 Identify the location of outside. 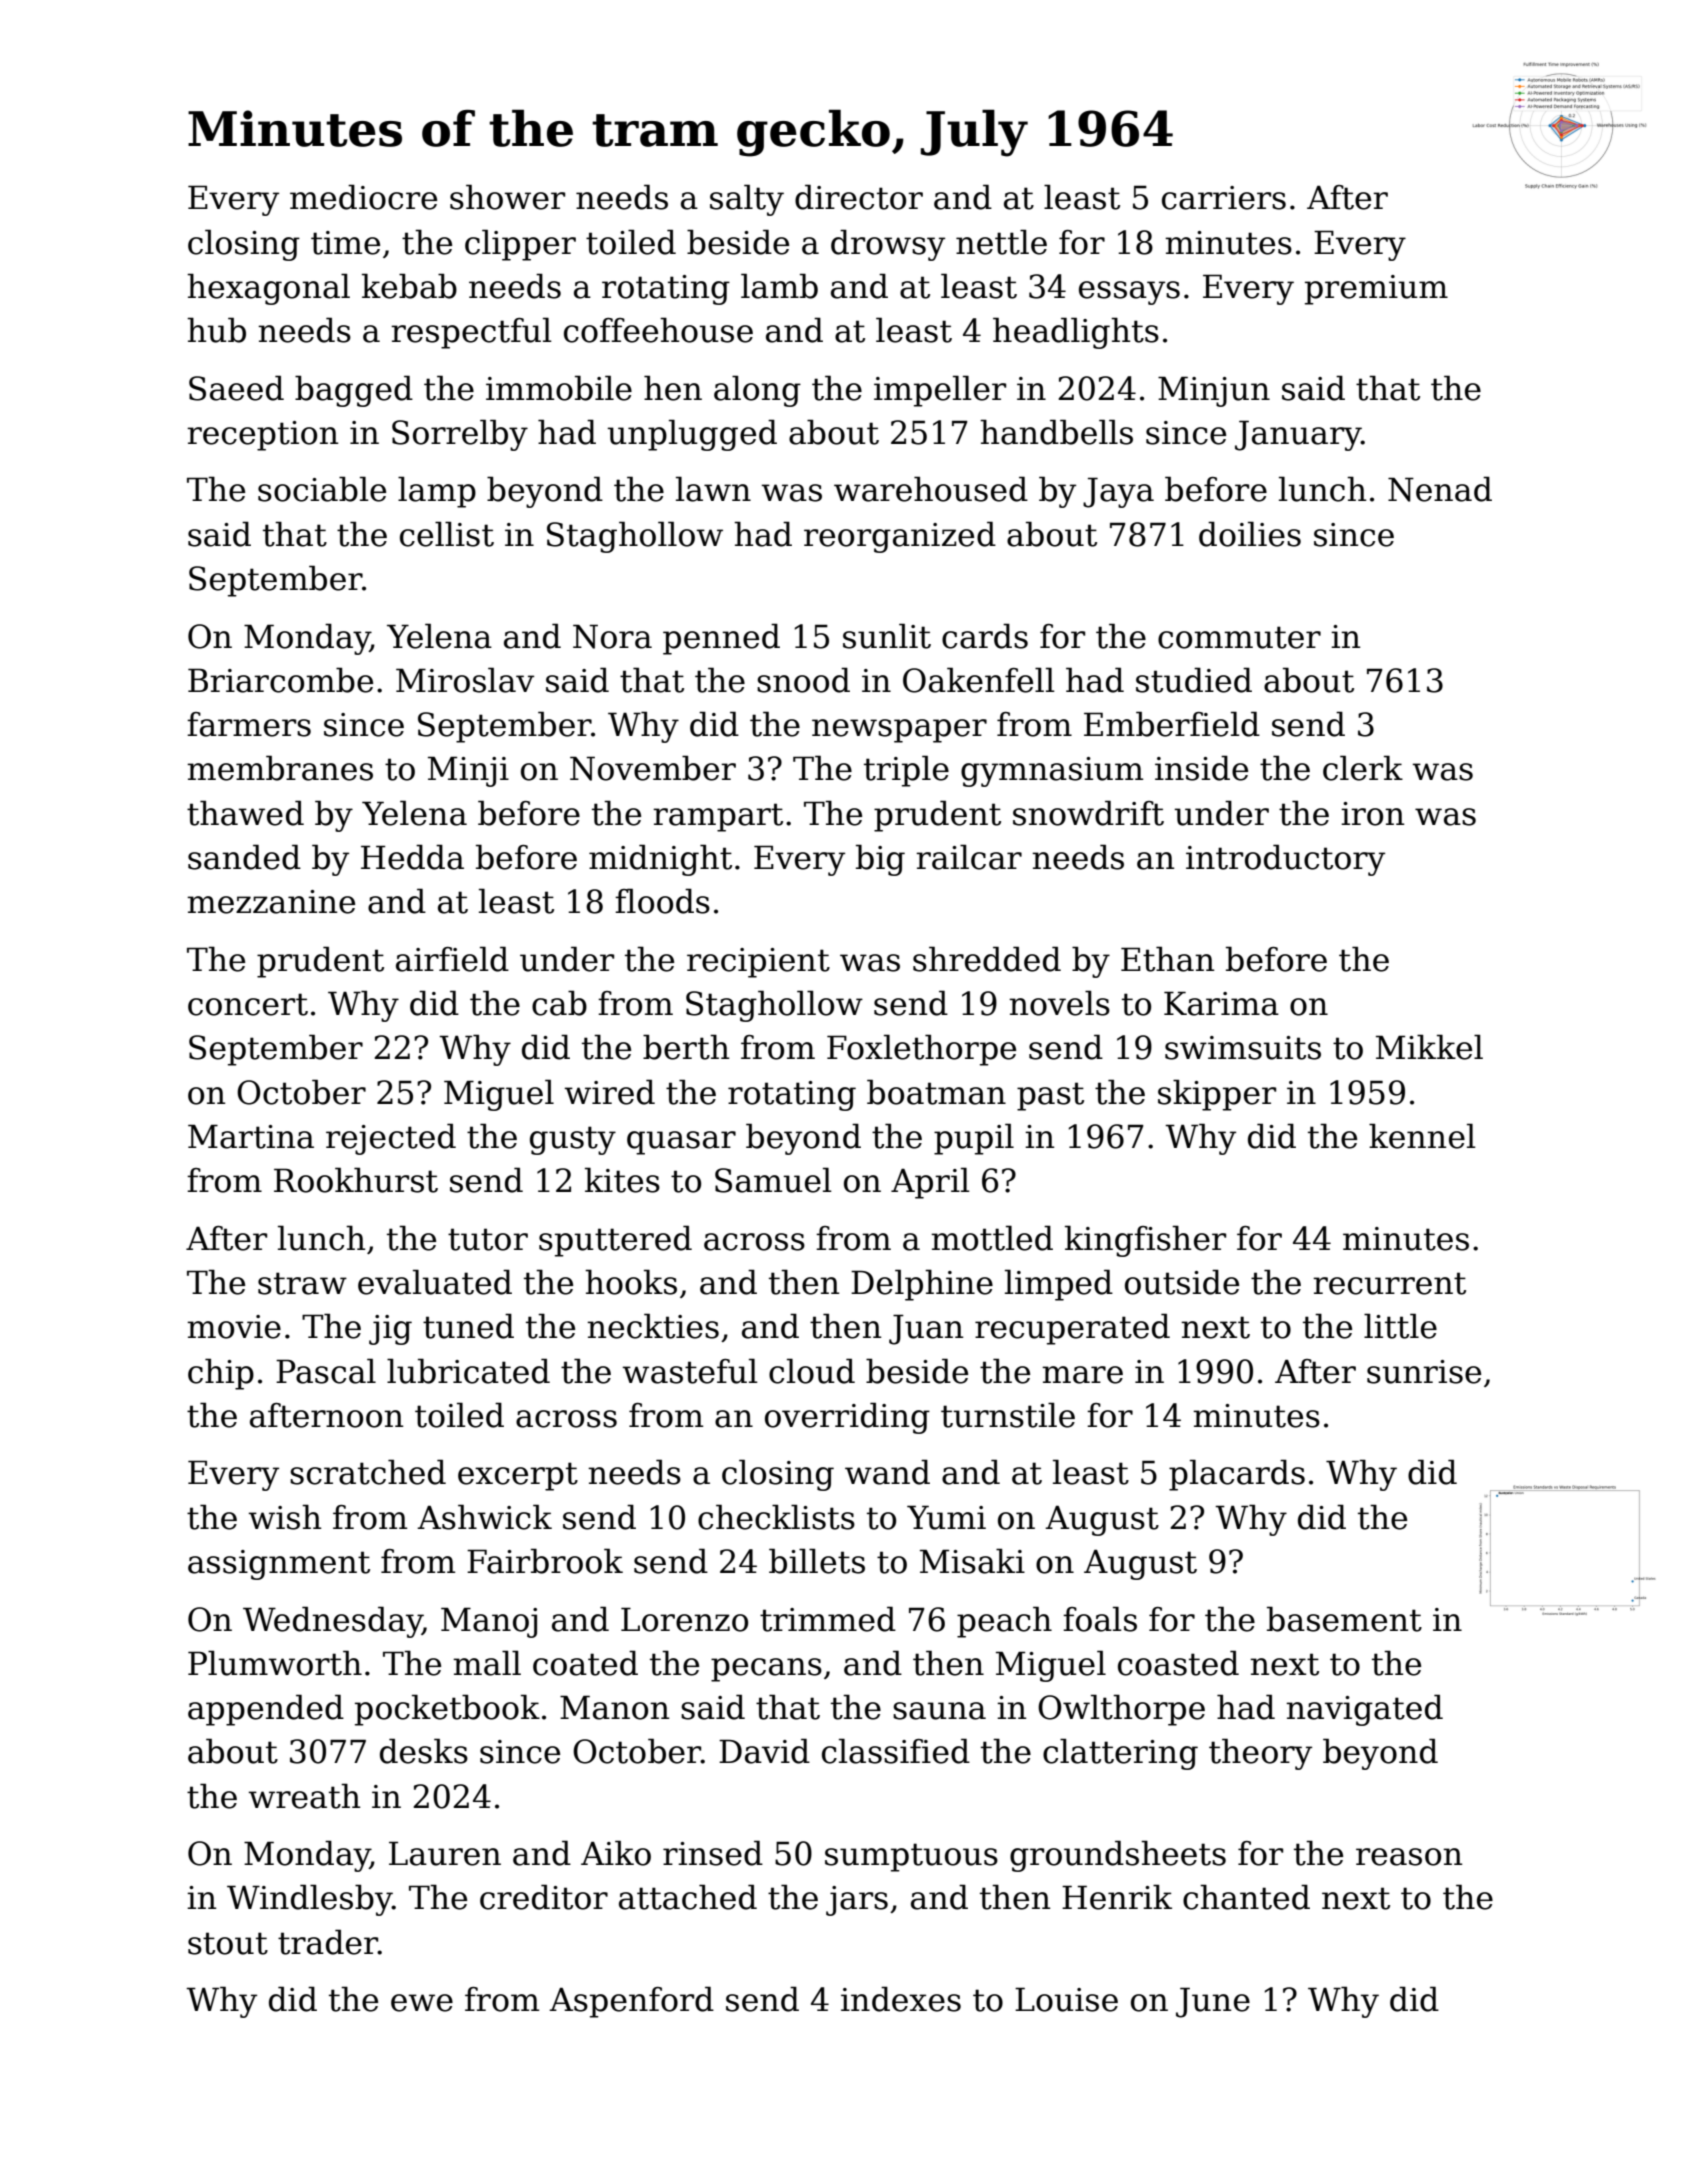
(1182, 1282).
